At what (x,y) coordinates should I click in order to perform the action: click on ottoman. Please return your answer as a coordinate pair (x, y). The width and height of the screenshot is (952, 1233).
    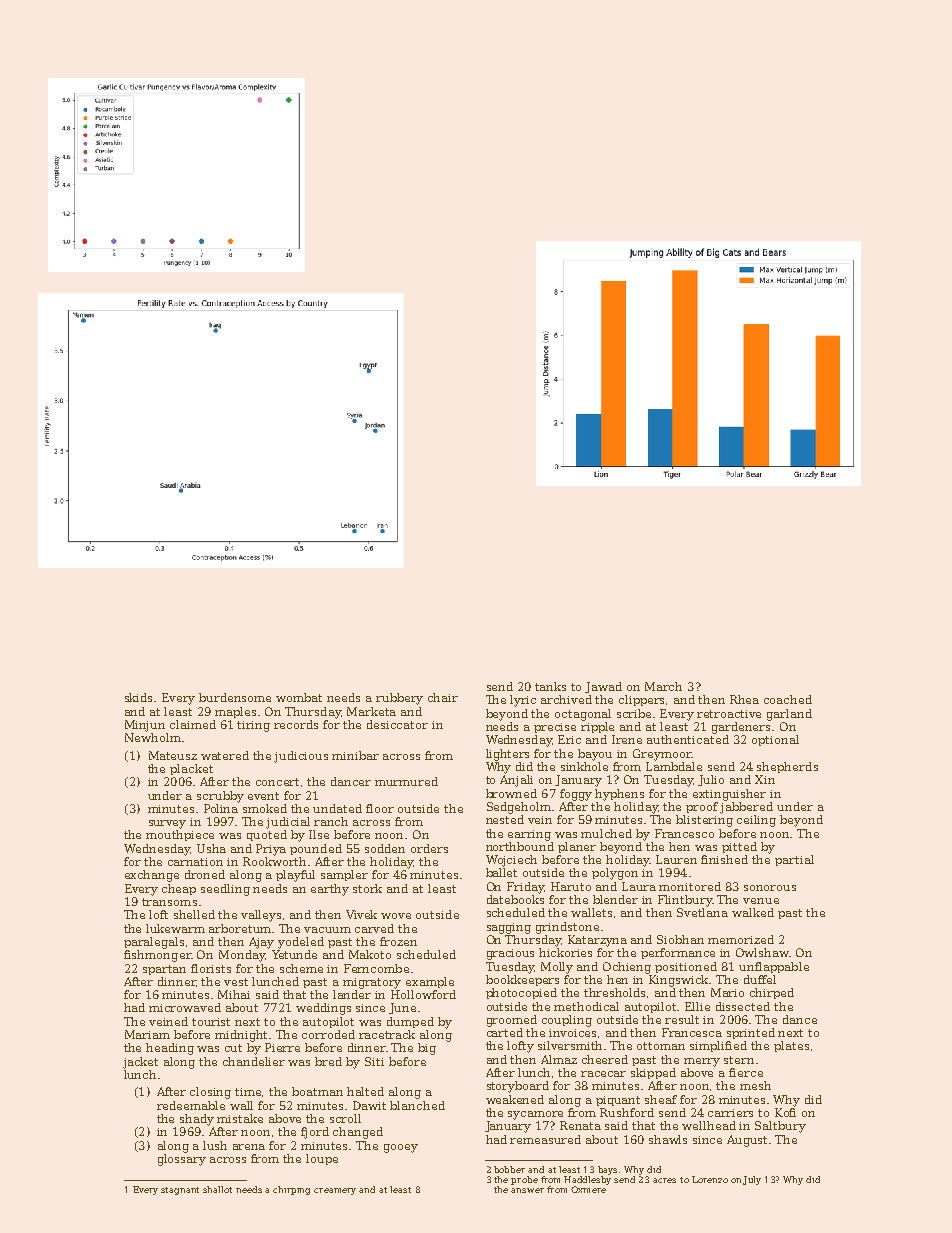
    Looking at the image, I should click on (661, 1046).
